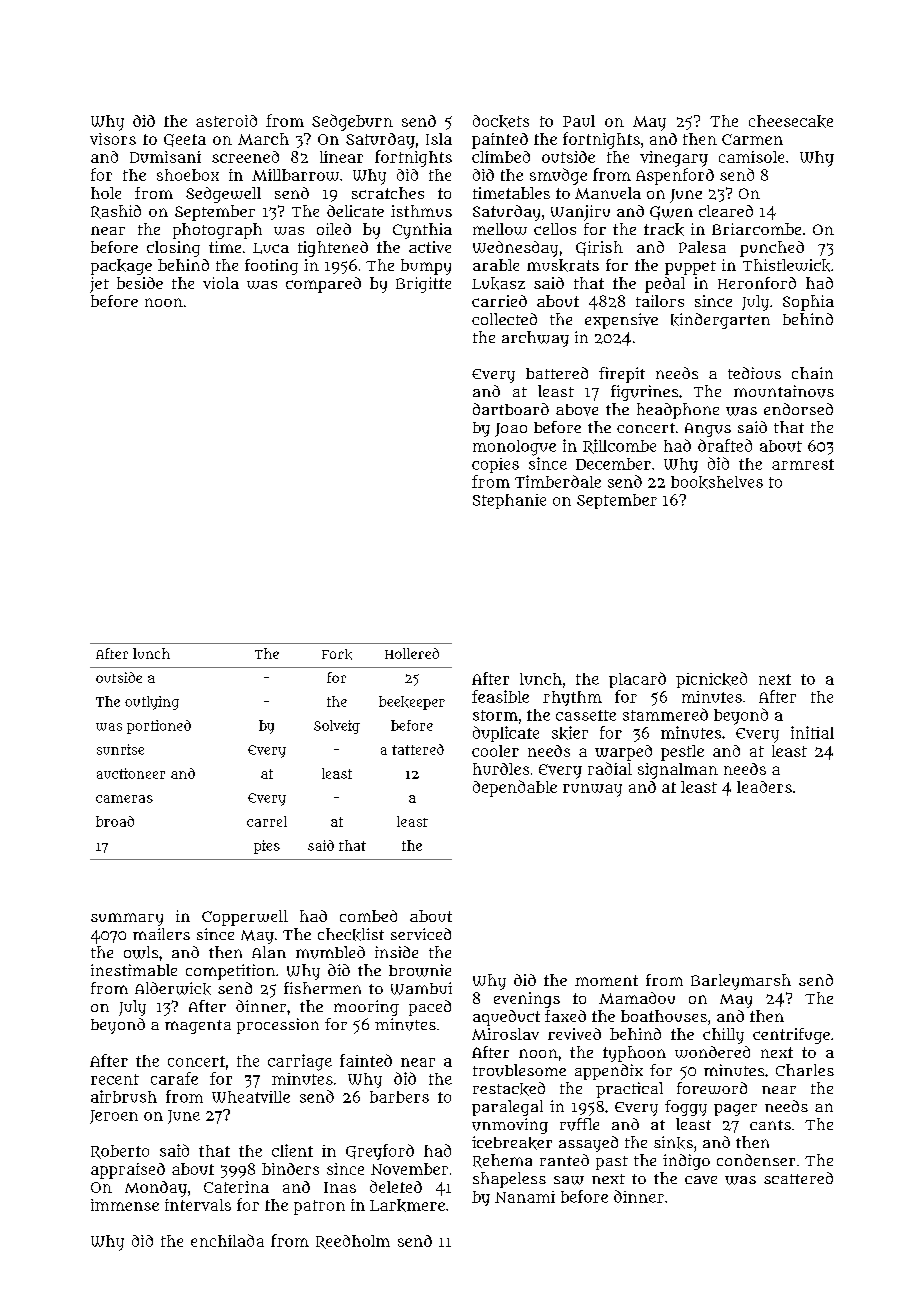  Describe the element at coordinates (711, 680) in the screenshot. I see `picnicked` at that location.
